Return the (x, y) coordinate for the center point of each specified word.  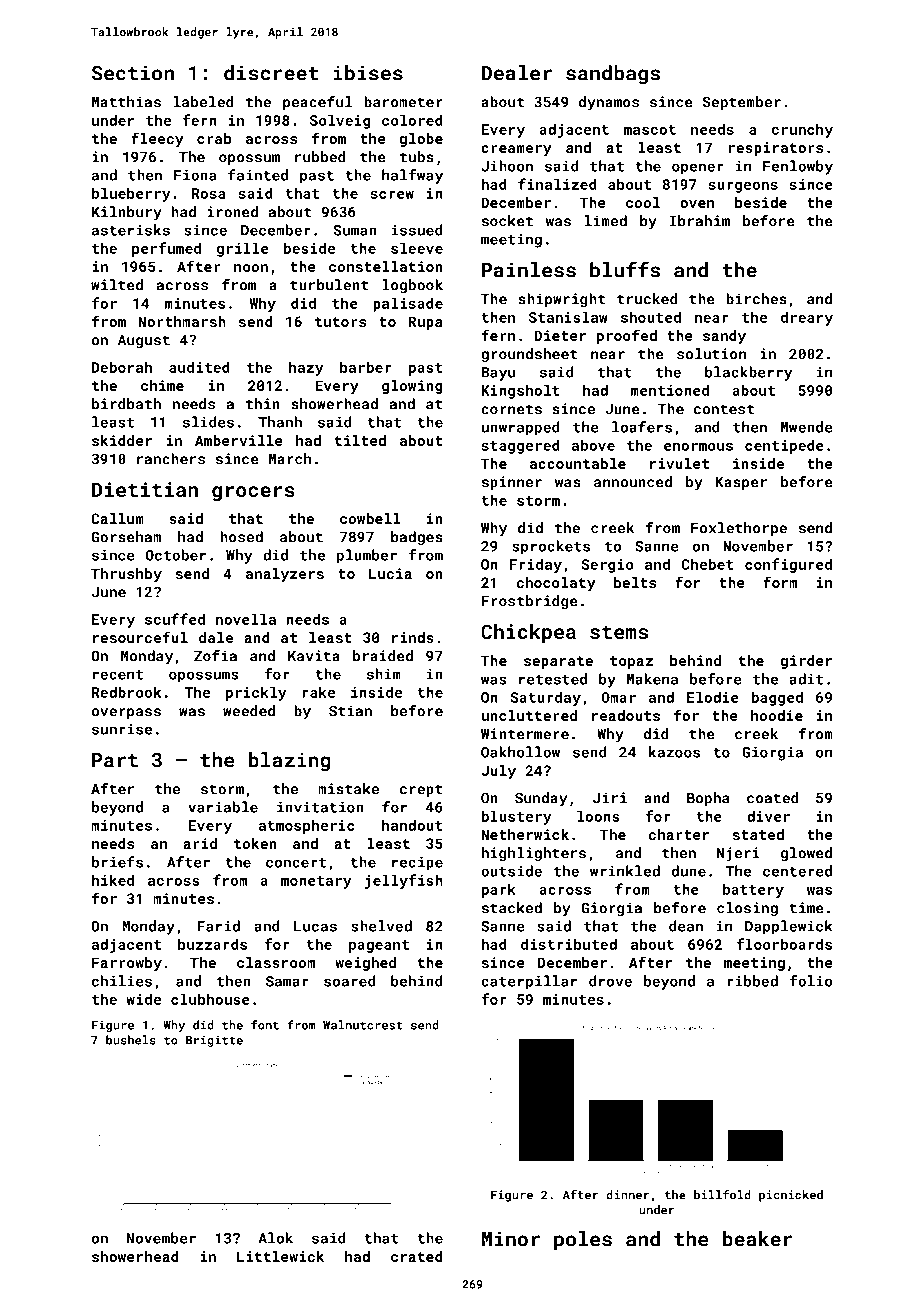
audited (199, 367)
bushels (131, 1040)
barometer (404, 102)
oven (697, 204)
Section (133, 73)
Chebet (707, 564)
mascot (650, 130)
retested (553, 679)
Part (115, 760)
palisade (408, 304)
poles (583, 1241)
